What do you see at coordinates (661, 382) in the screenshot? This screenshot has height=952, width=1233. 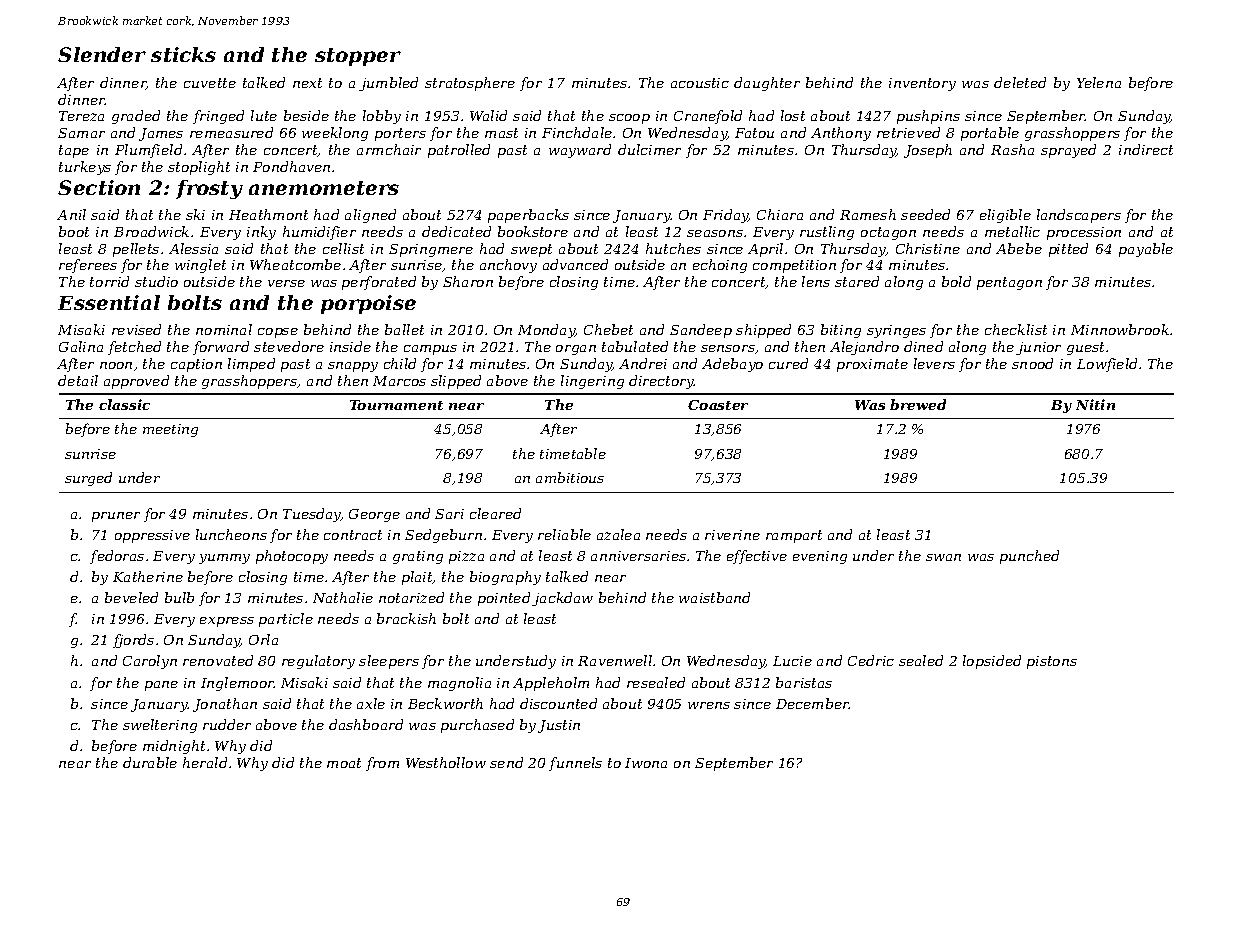 I see `directory` at bounding box center [661, 382].
